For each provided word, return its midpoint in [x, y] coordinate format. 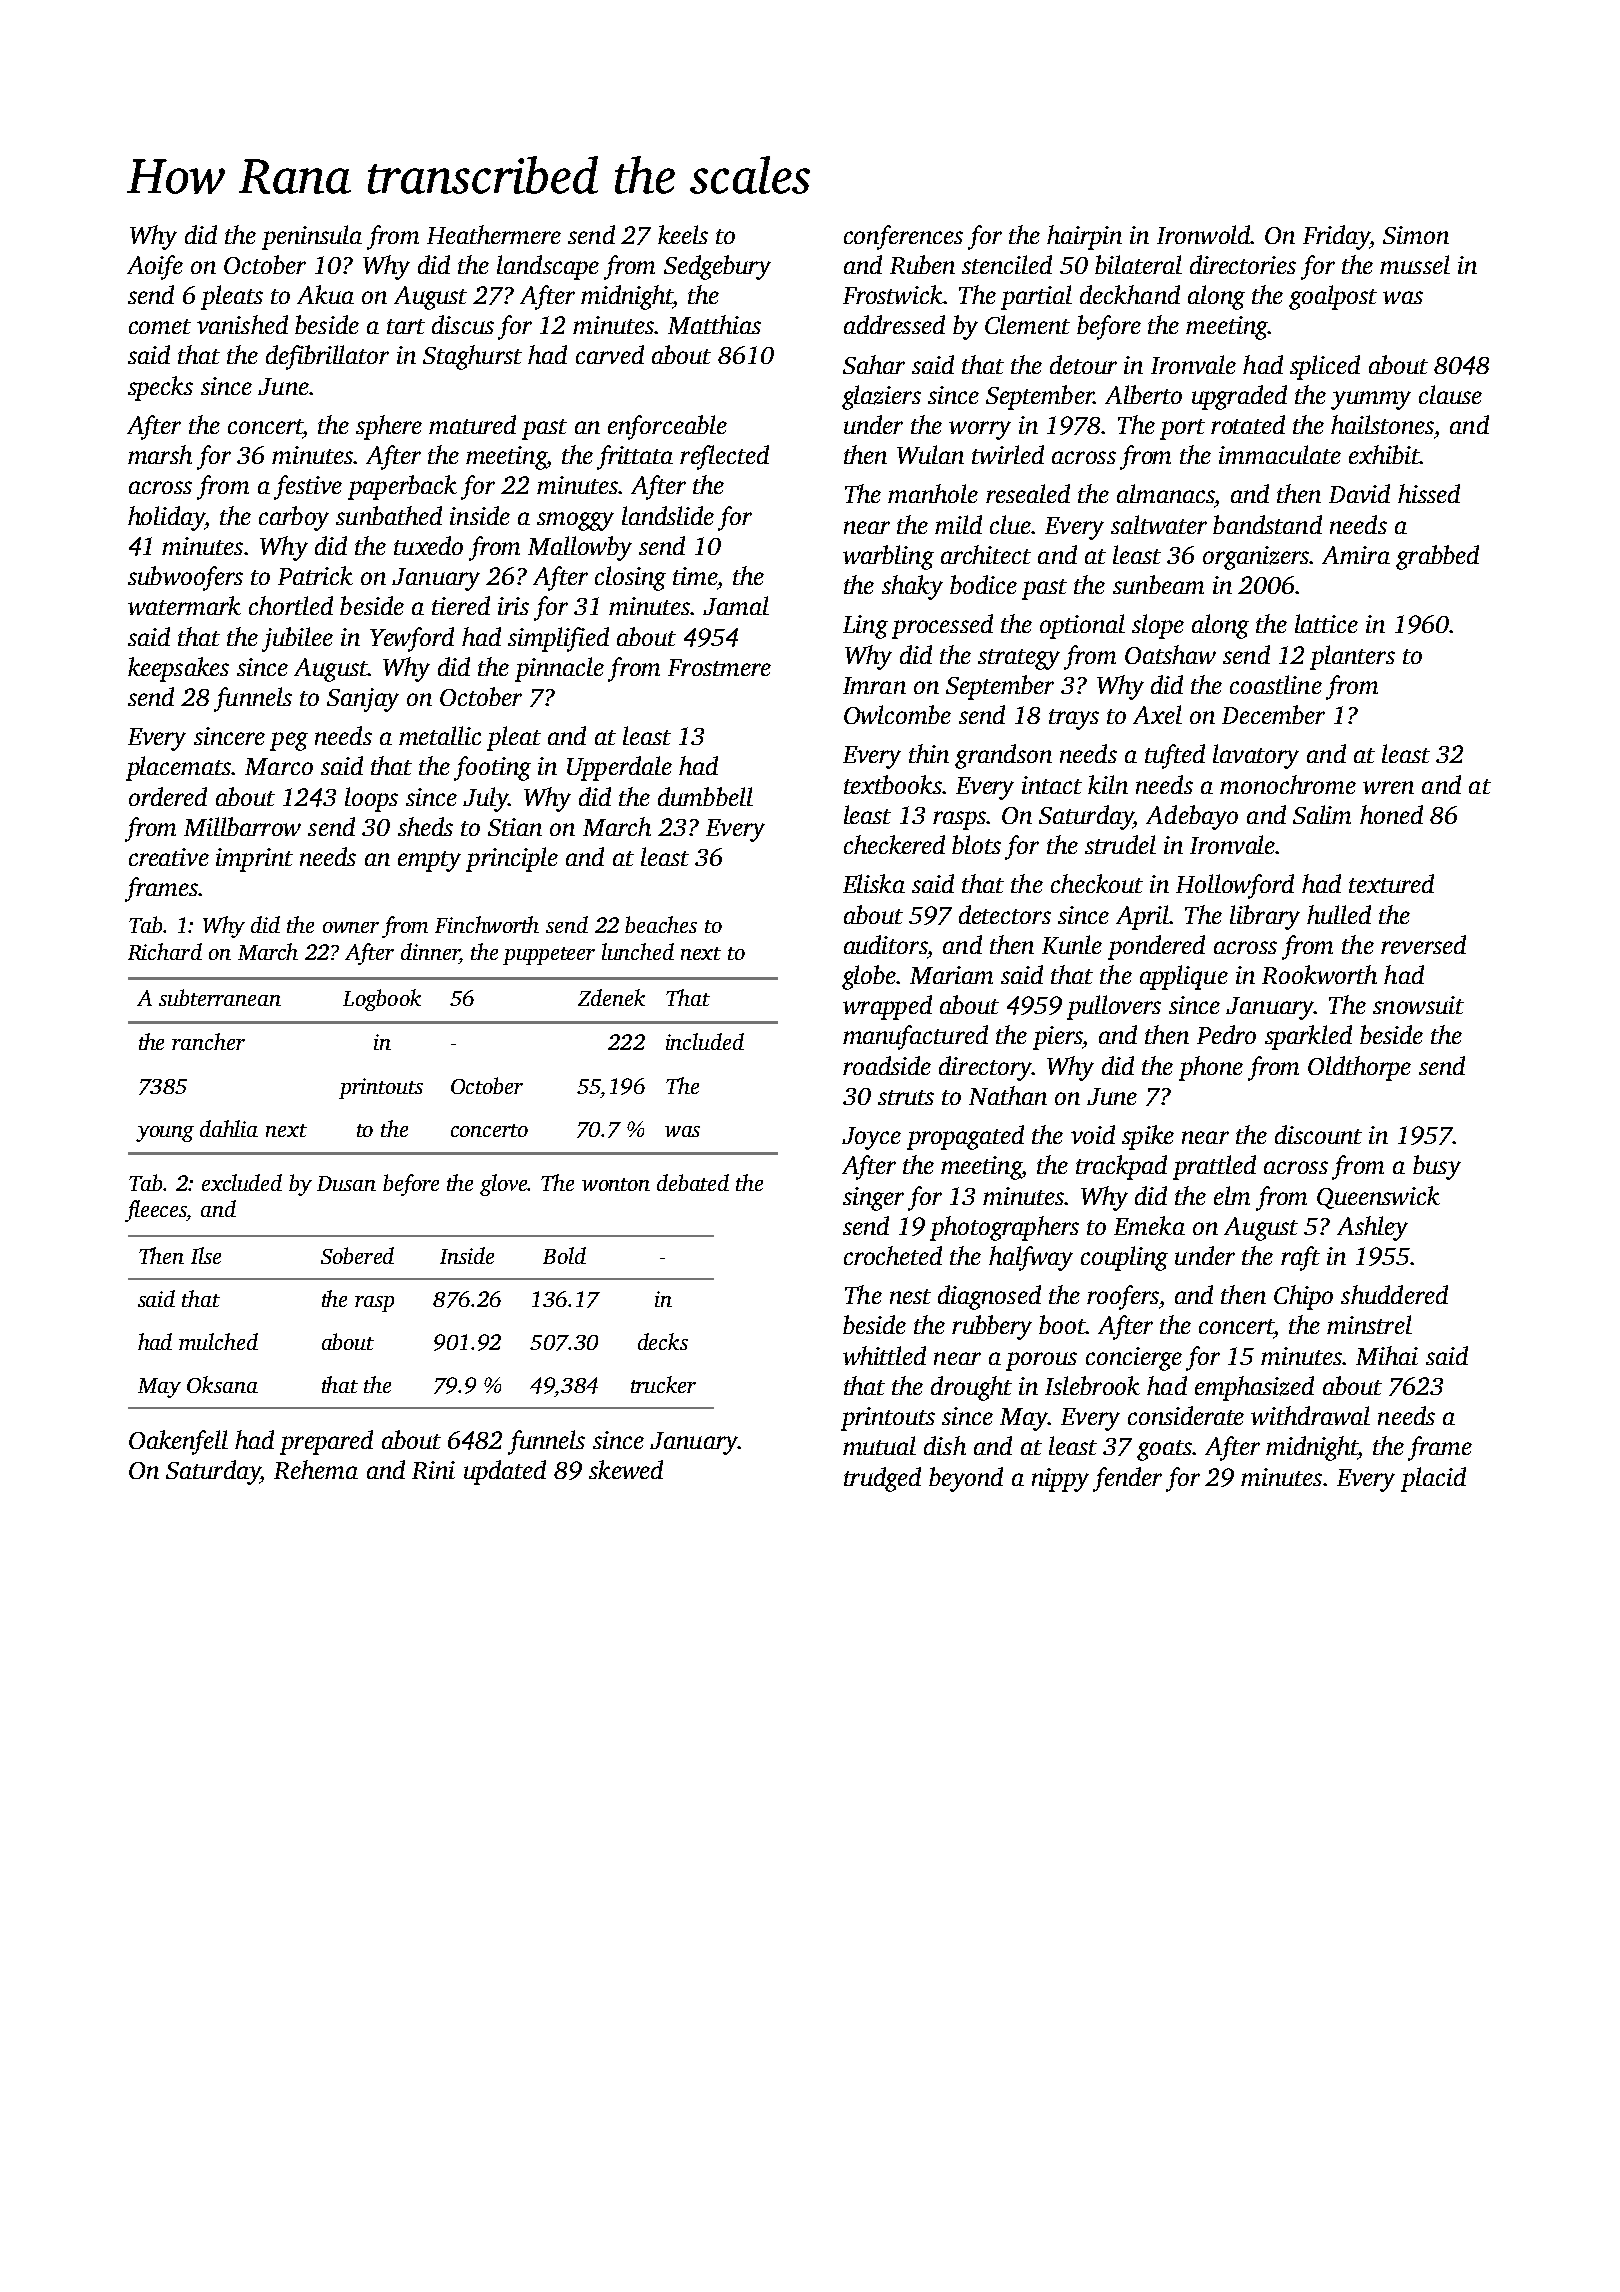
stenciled [1007, 264]
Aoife [155, 267]
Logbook [382, 1000]
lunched [638, 951]
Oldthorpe [1359, 1068]
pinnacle [559, 669]
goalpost [1333, 297]
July [485, 799]
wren [1388, 787]
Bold [564, 1255]
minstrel [1369, 1324]
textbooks [893, 784]
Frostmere [719, 667]
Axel [1157, 714]
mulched [218, 1341]
